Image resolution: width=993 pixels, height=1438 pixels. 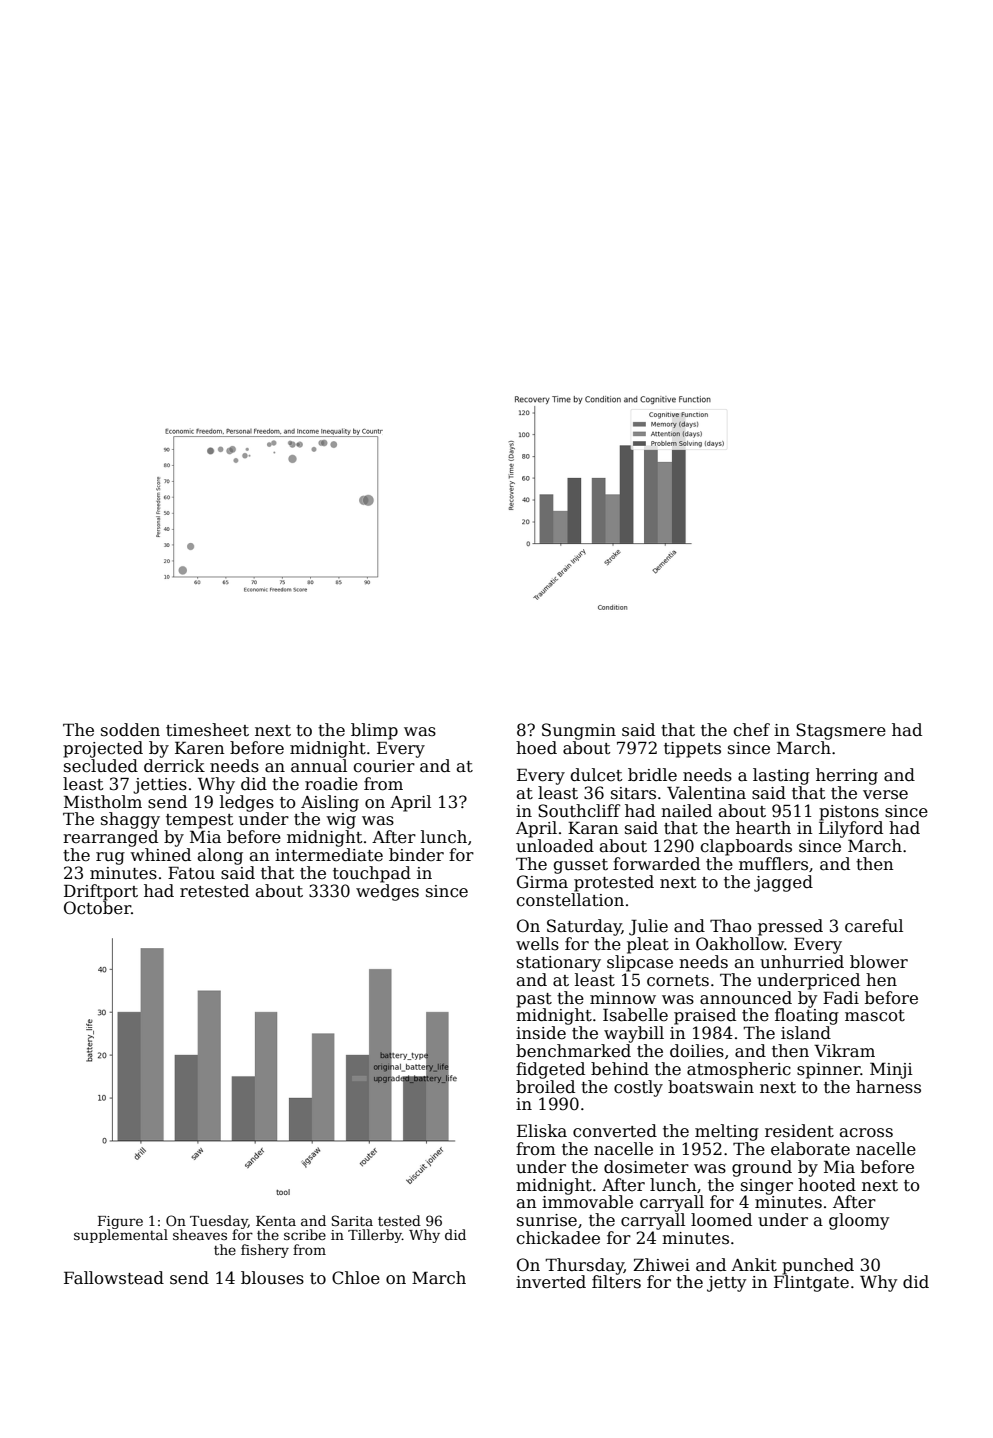 I want to click on Fallowstead, so click(x=114, y=1278).
